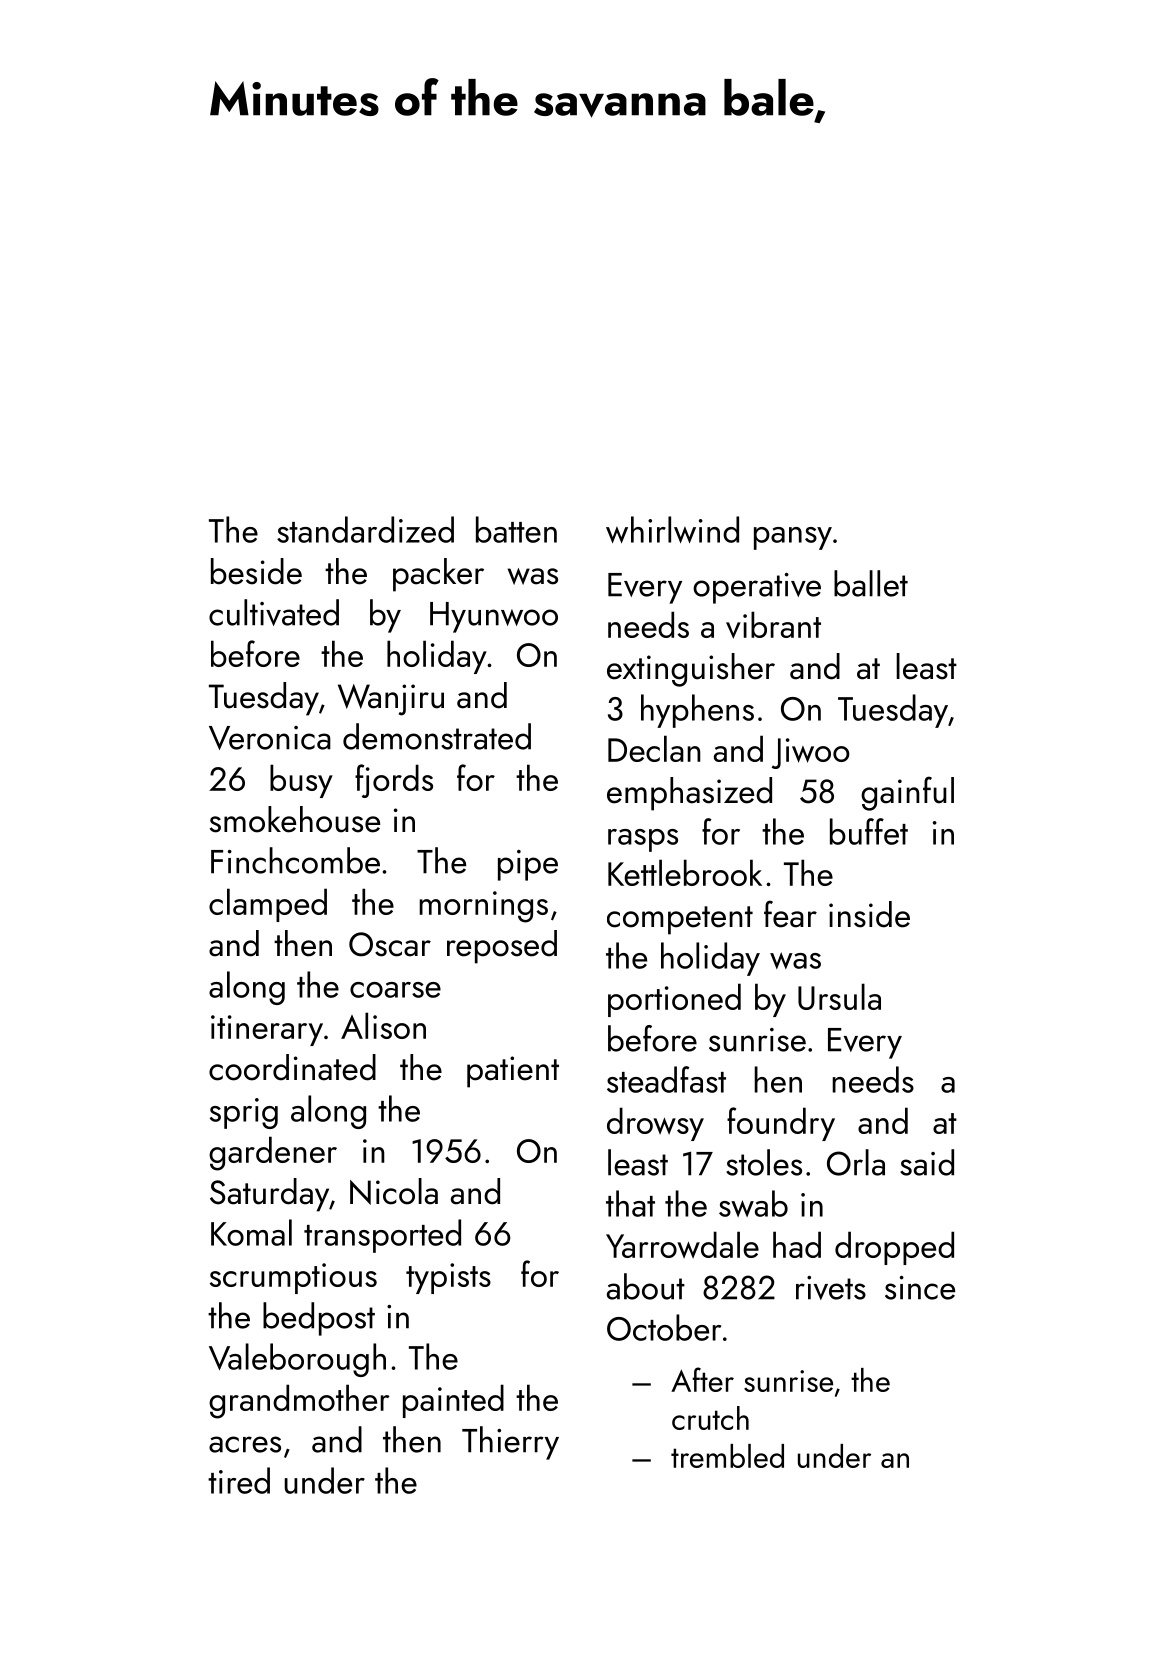  I want to click on trembled, so click(727, 1456).
